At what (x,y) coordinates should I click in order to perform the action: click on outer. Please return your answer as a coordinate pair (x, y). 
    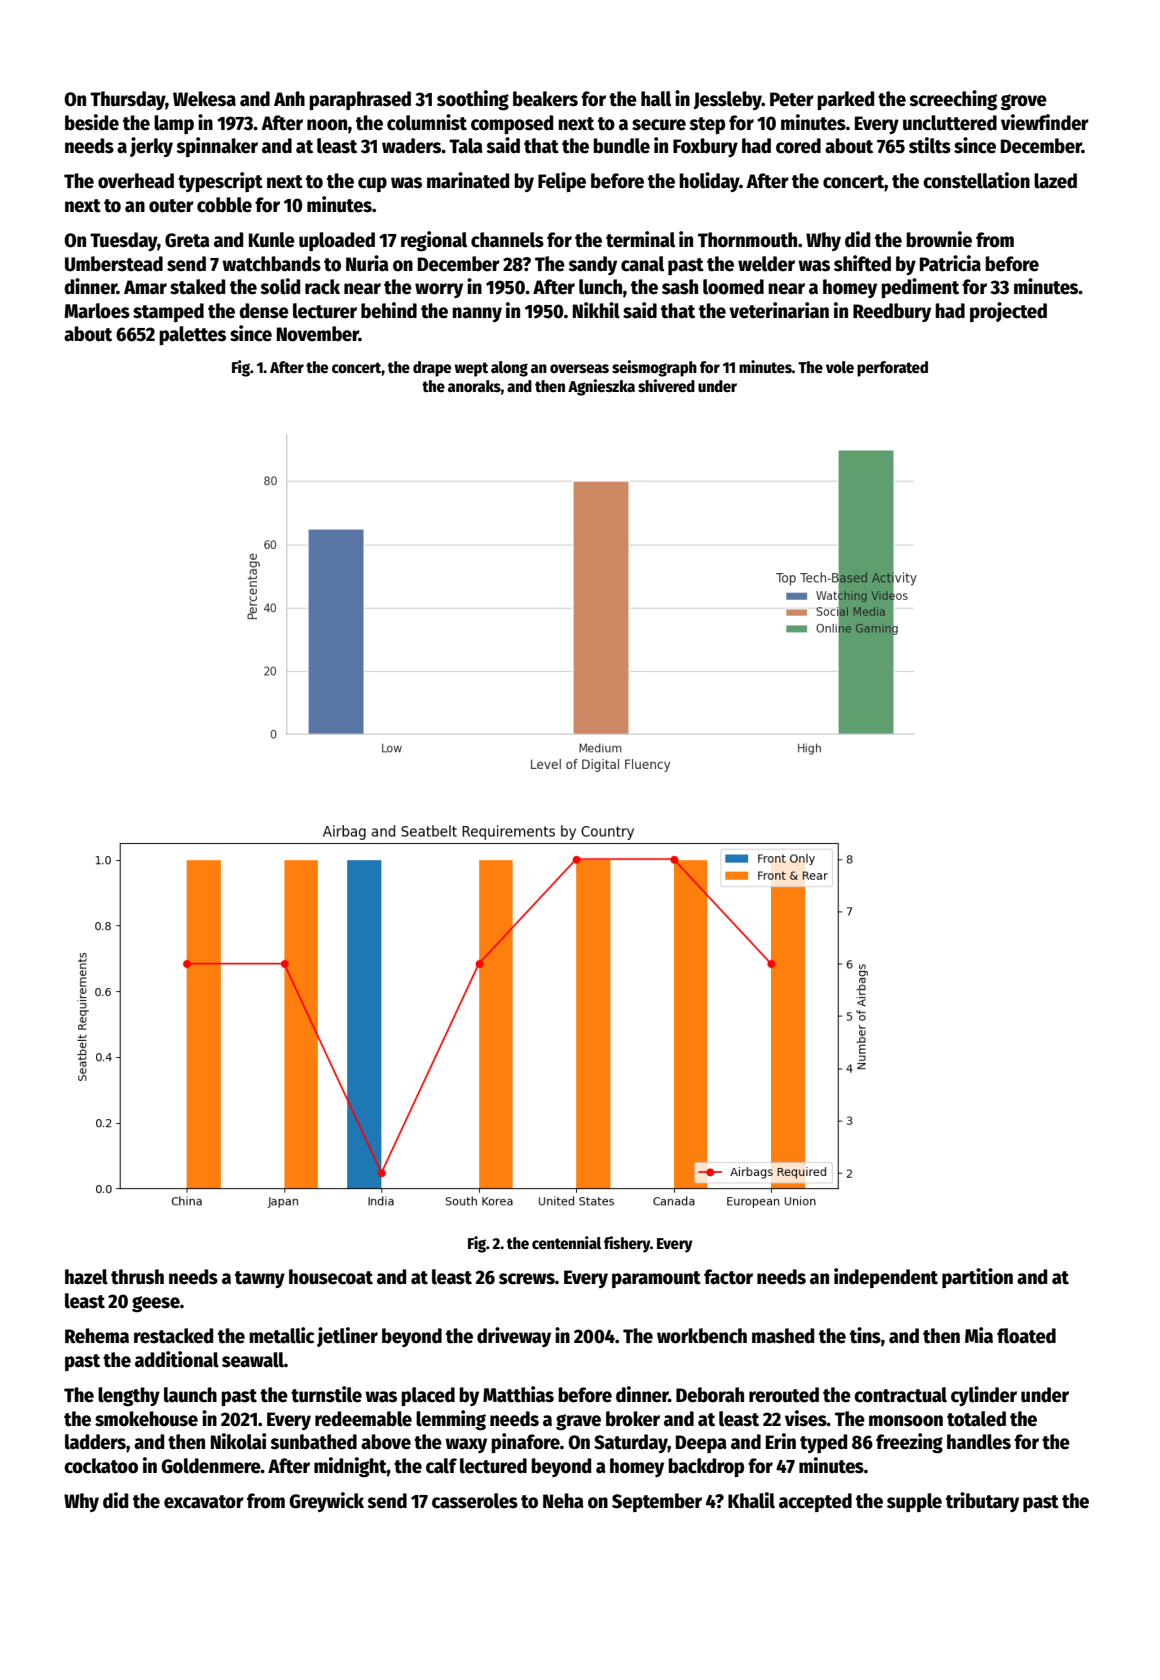
    Looking at the image, I should click on (171, 206).
